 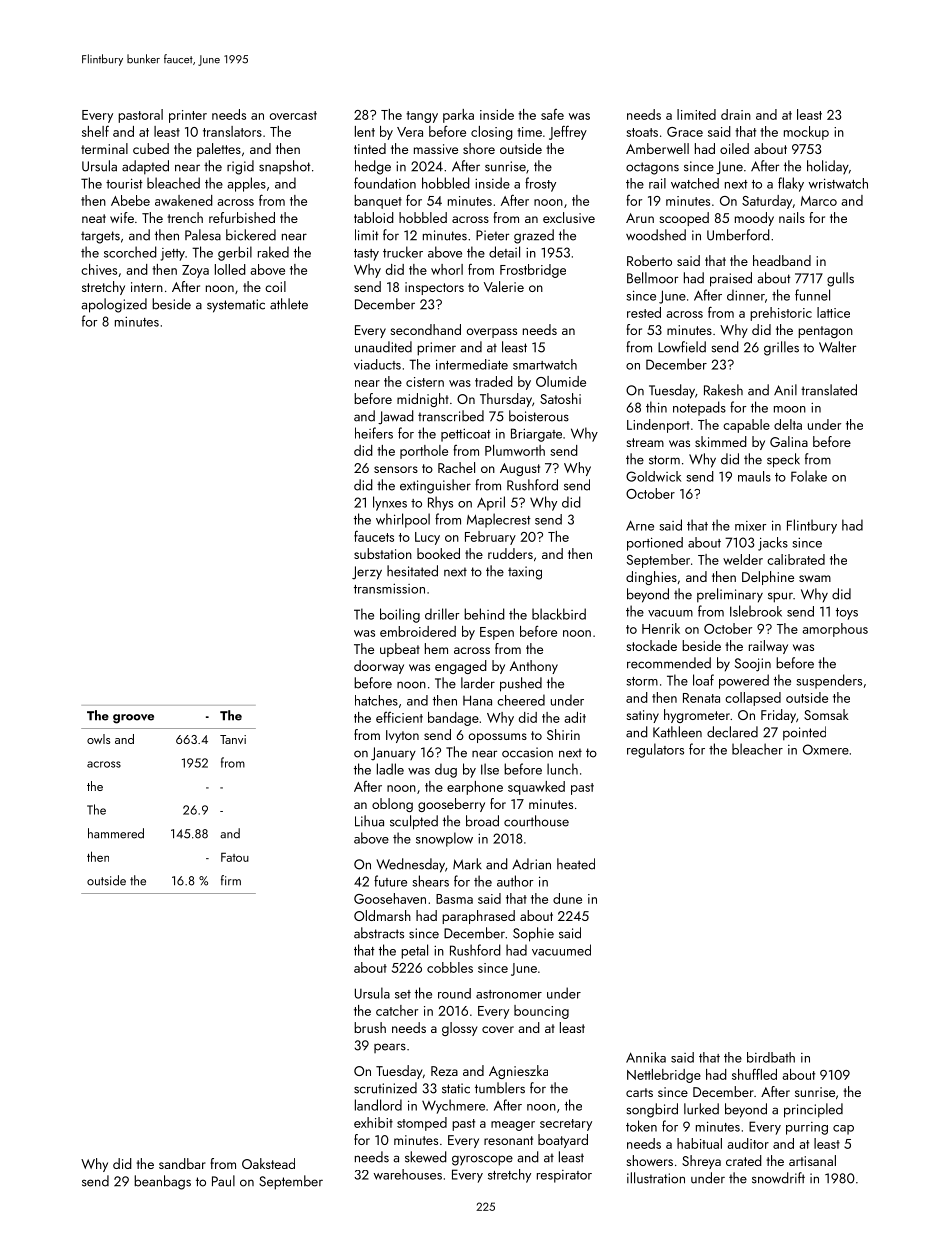 What do you see at coordinates (771, 1057) in the document?
I see `birdbath` at bounding box center [771, 1057].
